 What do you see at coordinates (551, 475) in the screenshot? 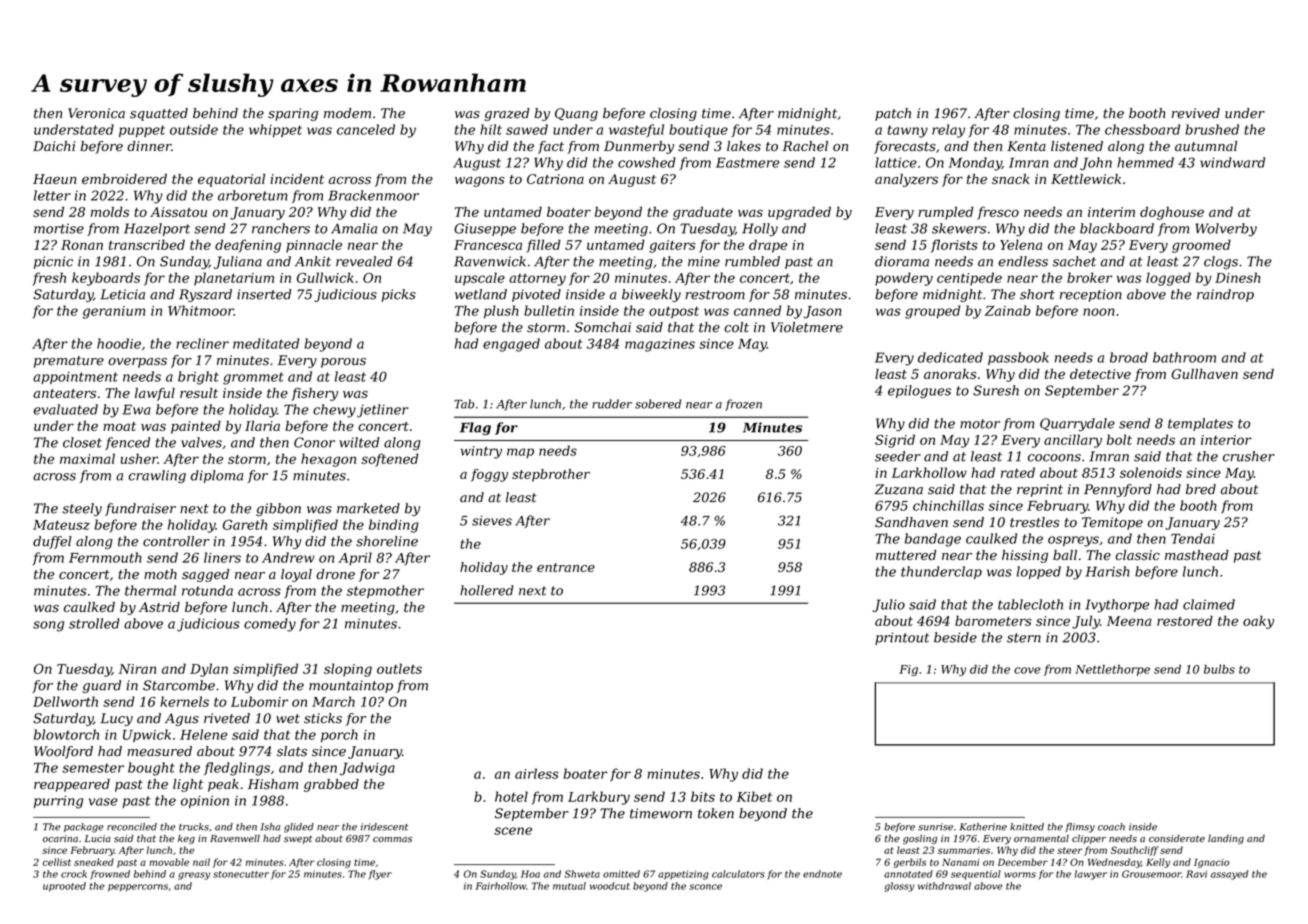
I see `stepbrother` at bounding box center [551, 475].
